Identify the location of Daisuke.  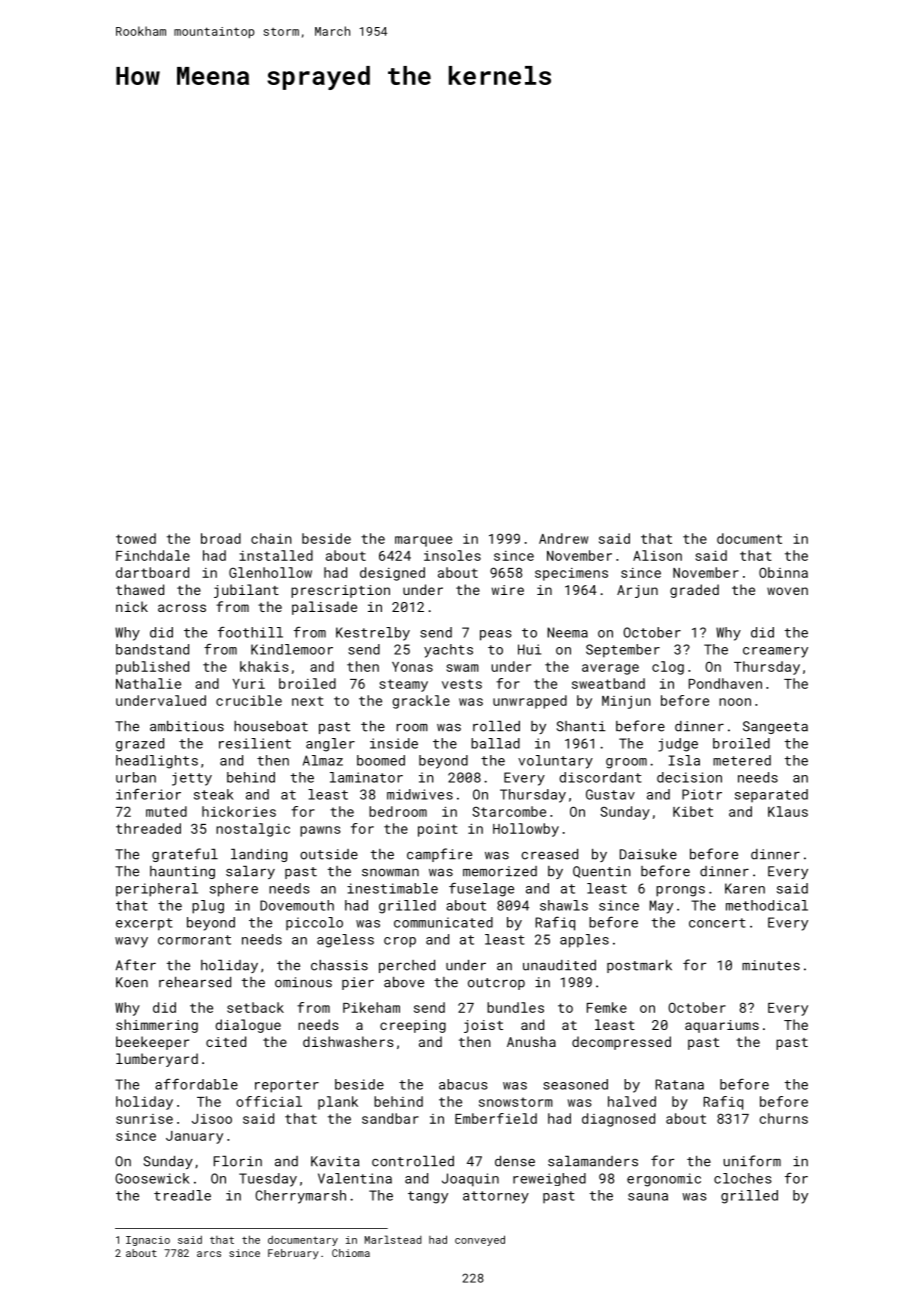
(648, 854).
